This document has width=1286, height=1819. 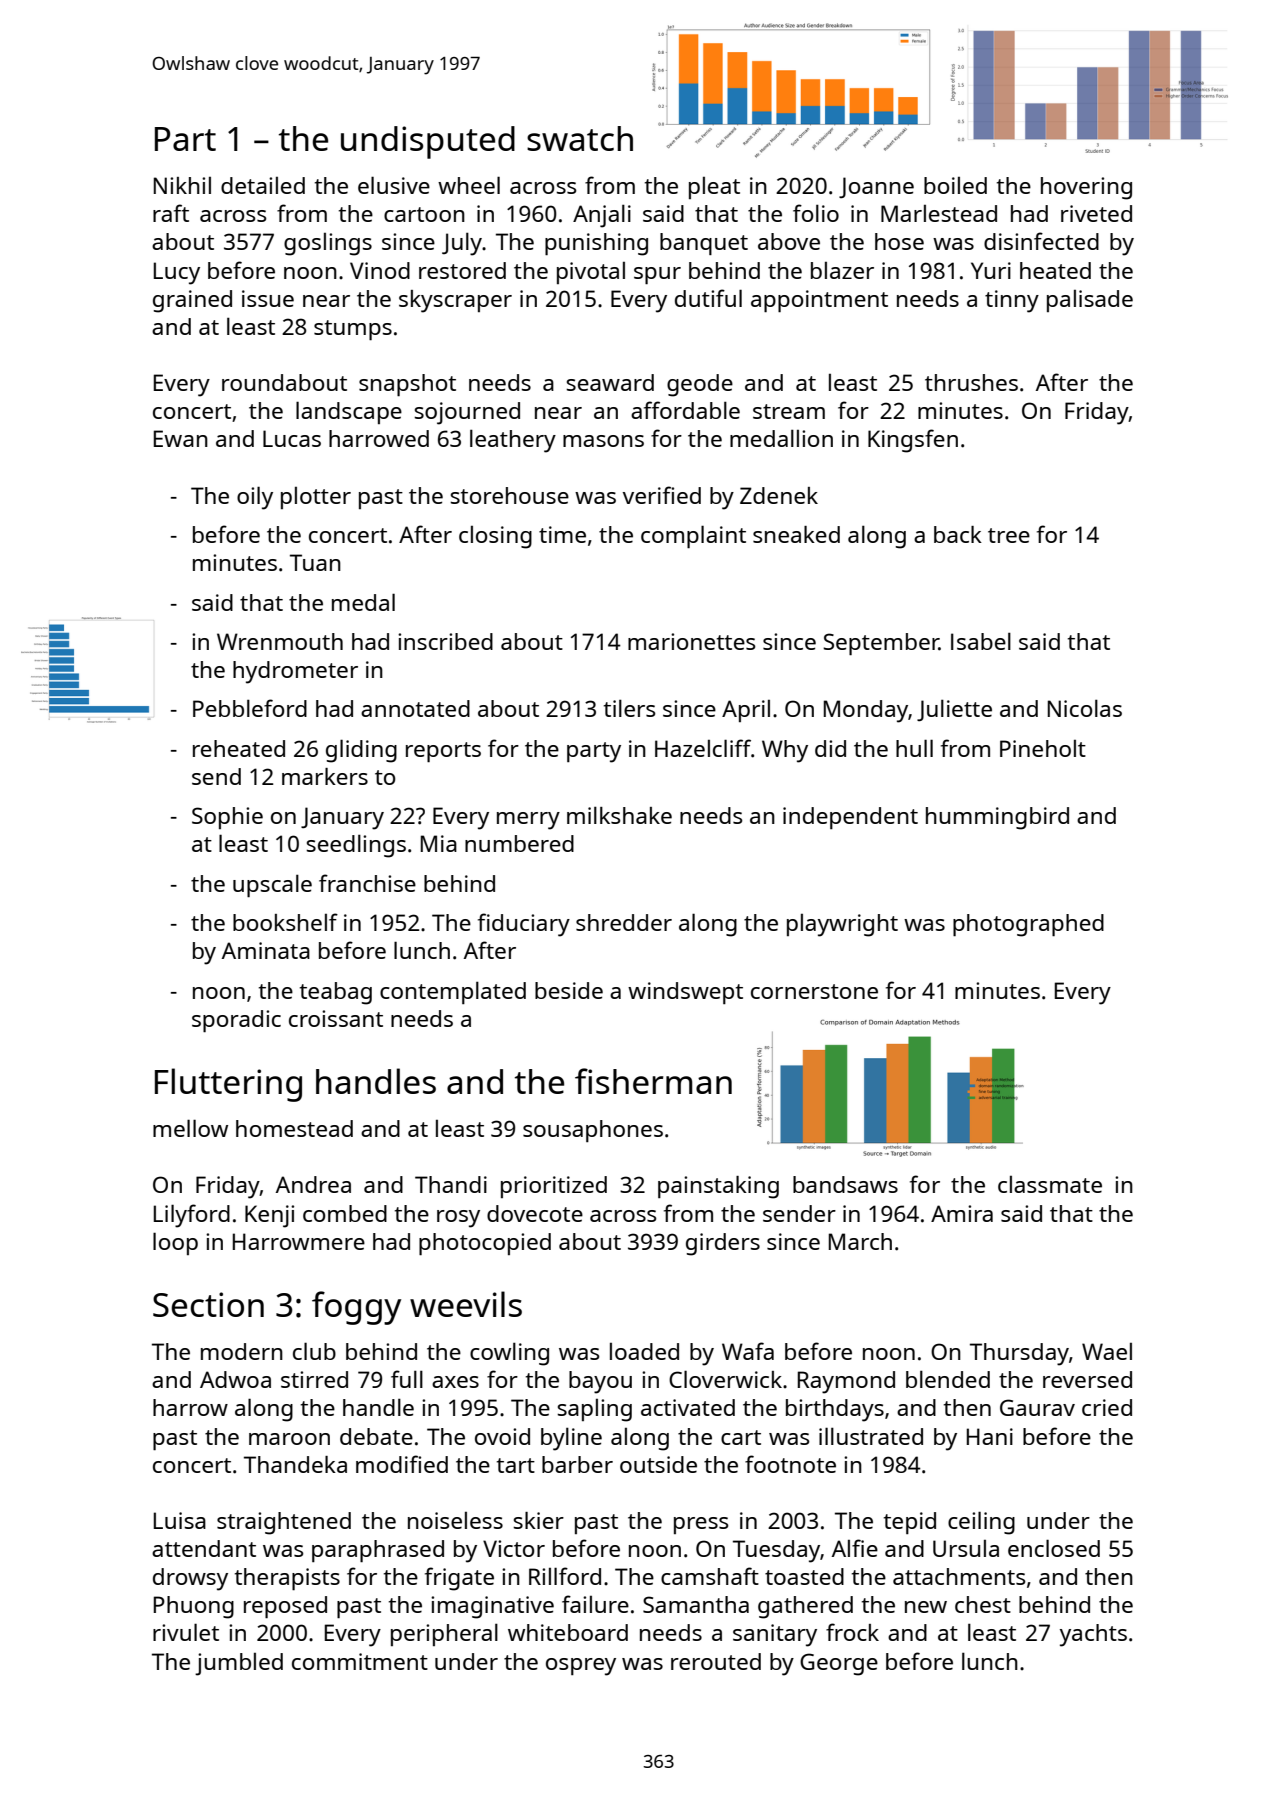 I want to click on chest, so click(x=983, y=1604).
